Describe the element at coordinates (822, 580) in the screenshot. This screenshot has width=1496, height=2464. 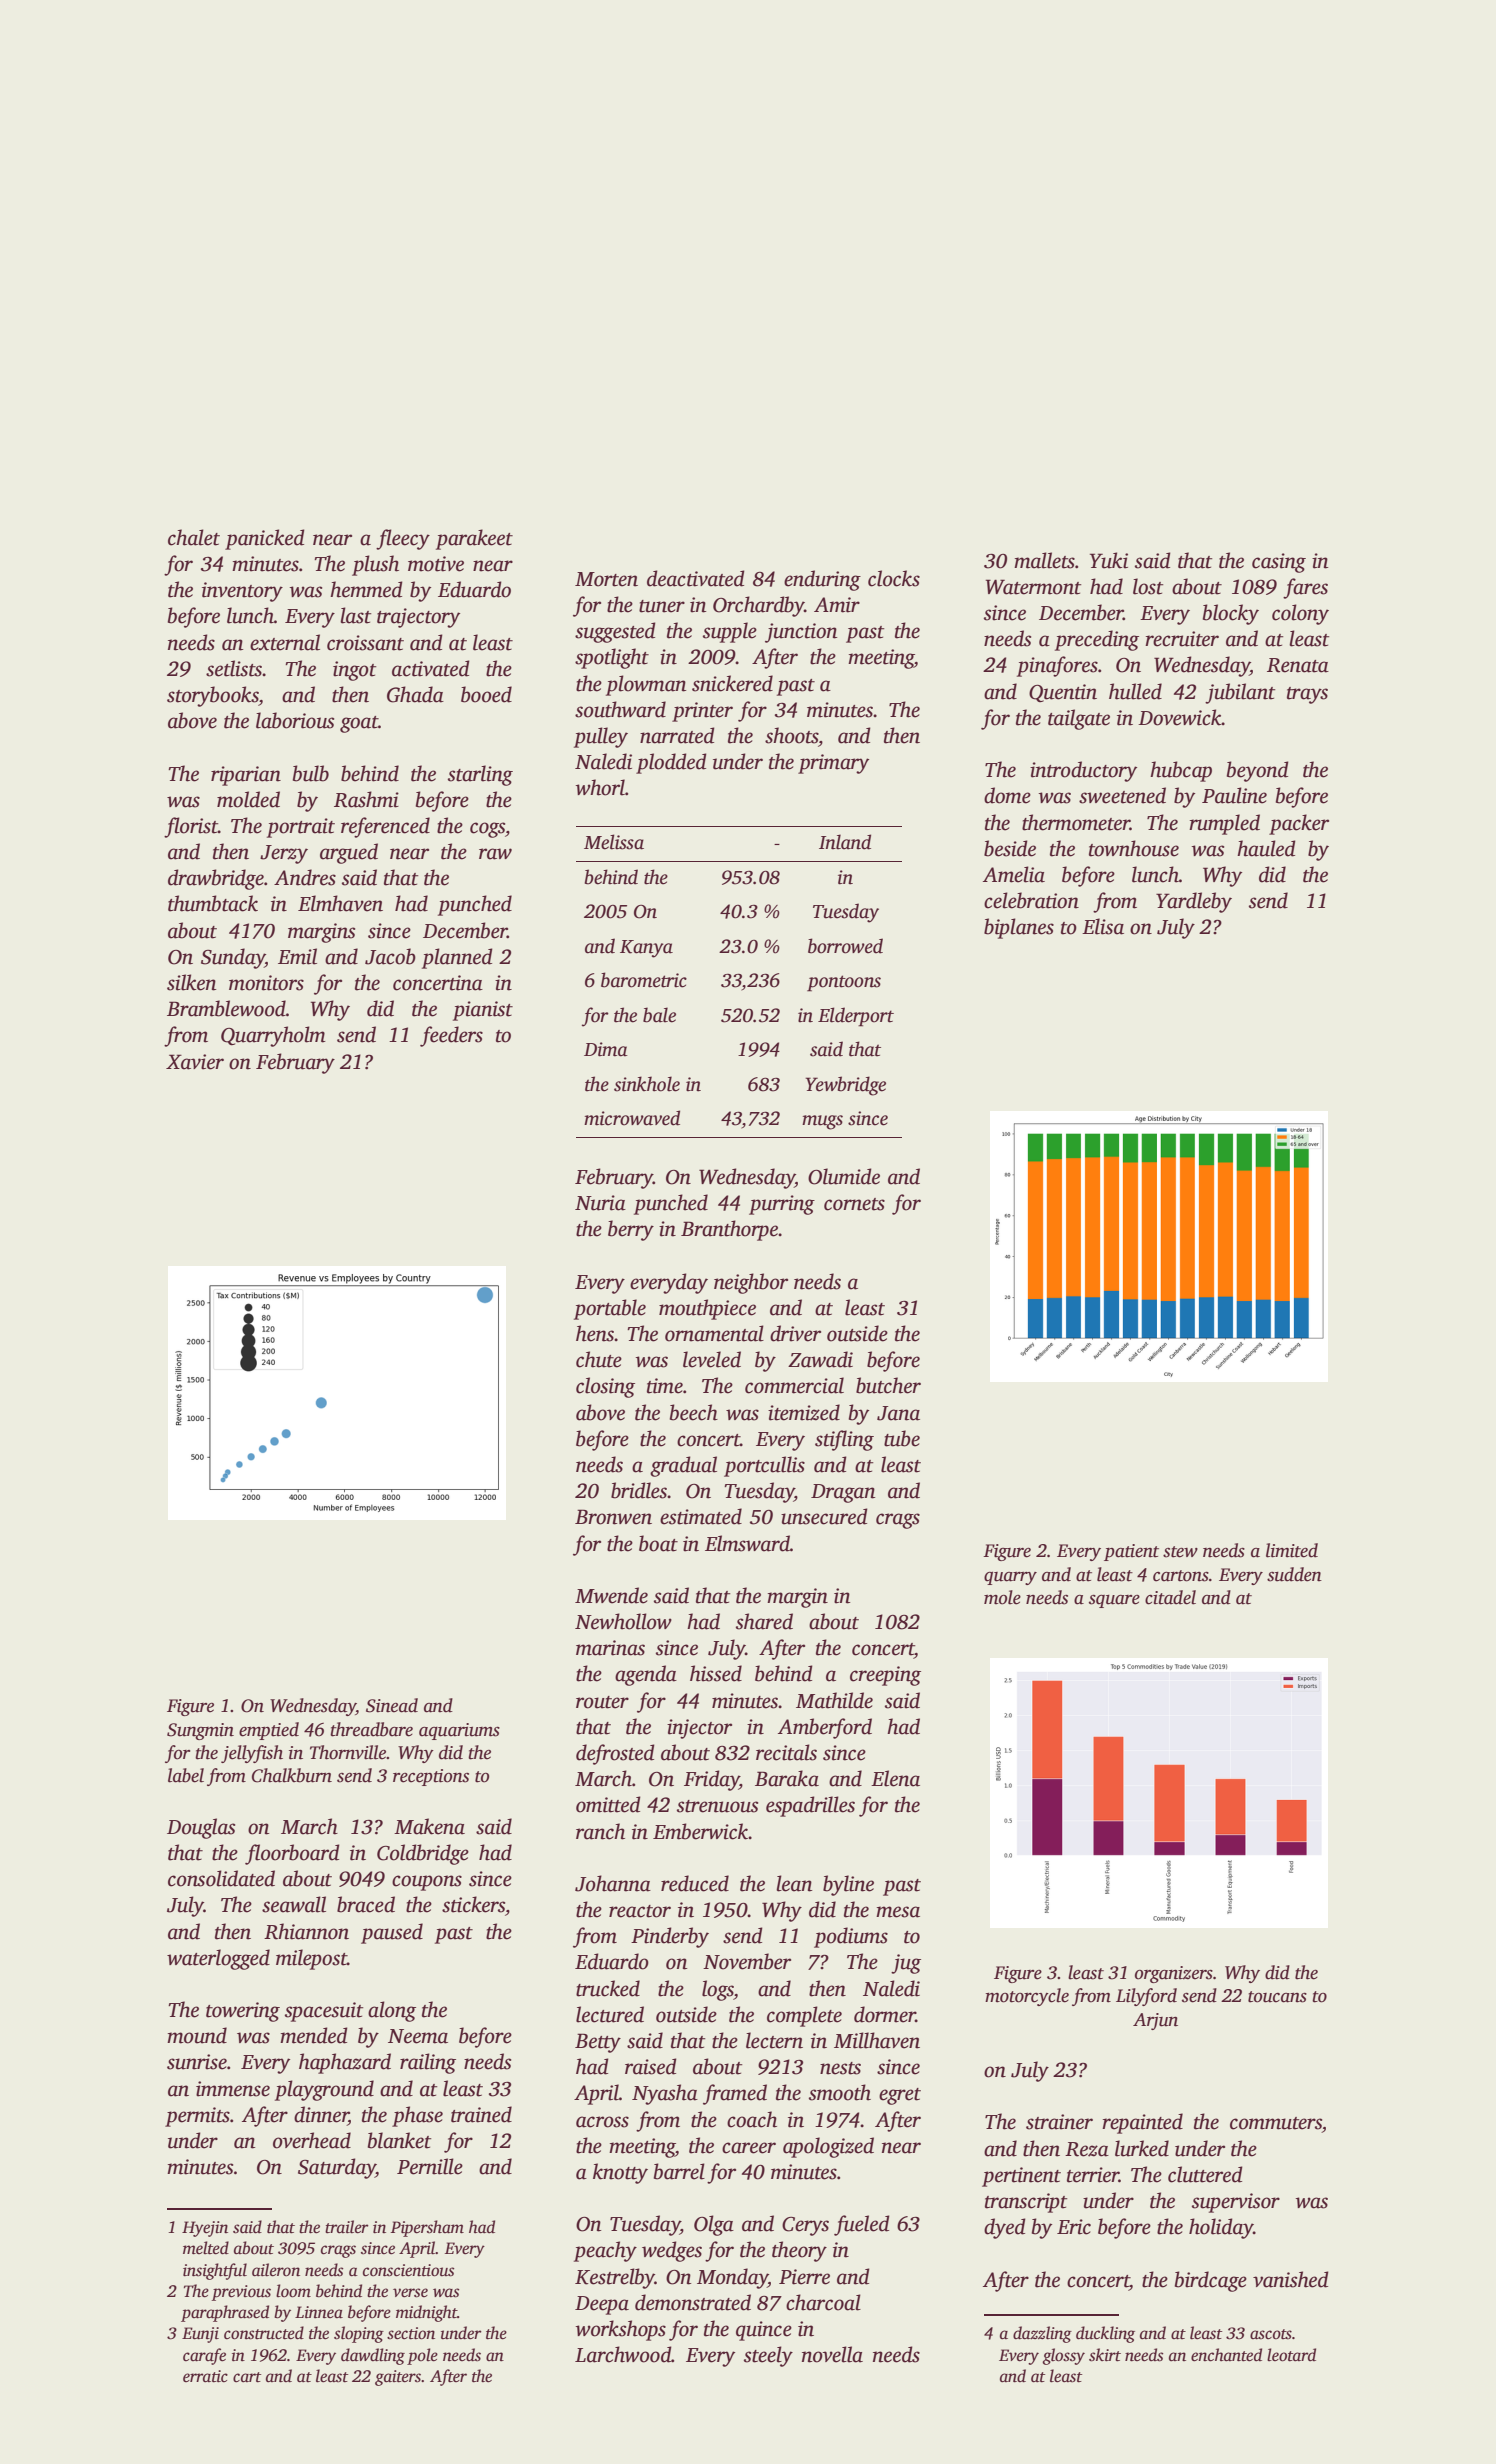
I see `enduring` at that location.
